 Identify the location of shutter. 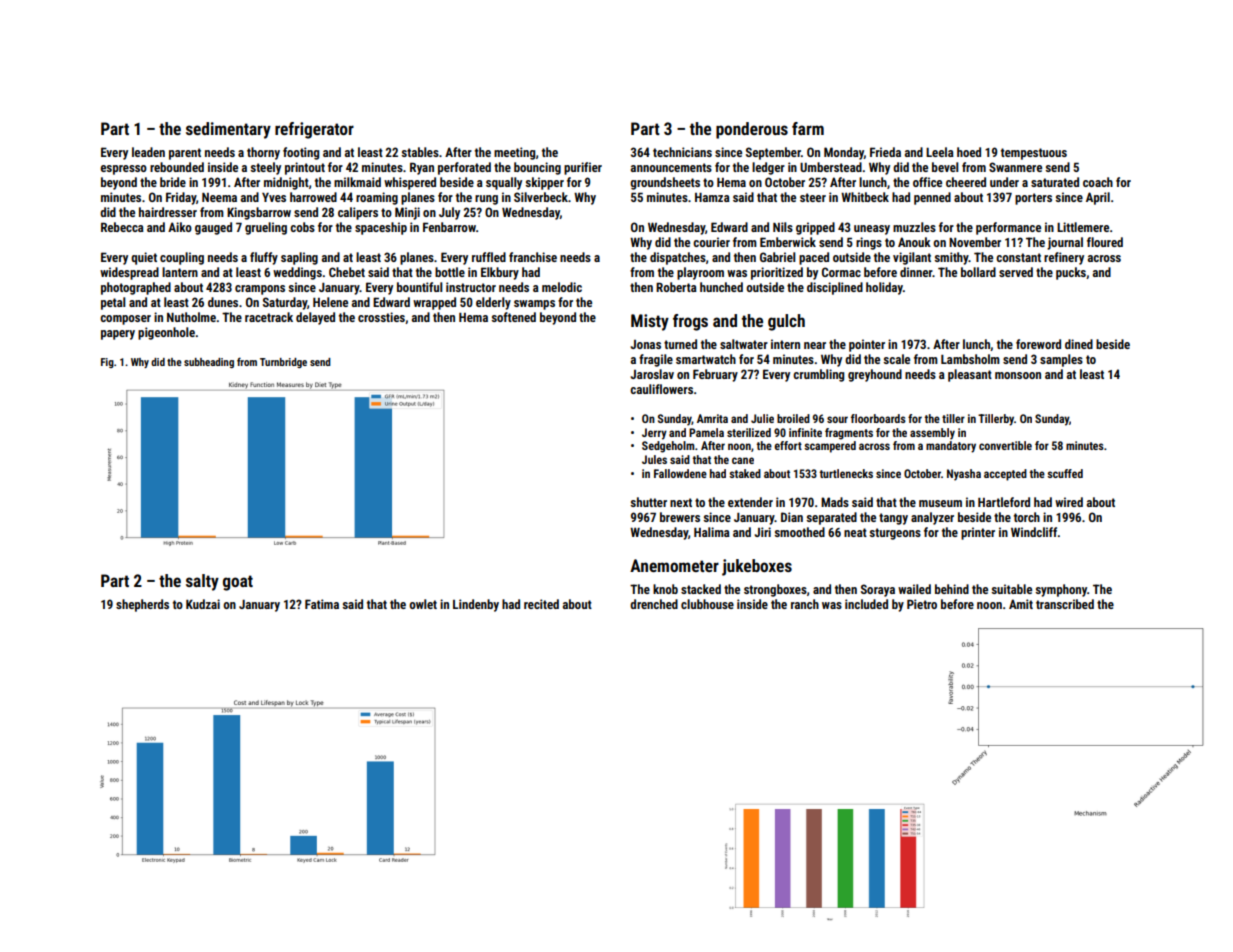
(648, 502).
